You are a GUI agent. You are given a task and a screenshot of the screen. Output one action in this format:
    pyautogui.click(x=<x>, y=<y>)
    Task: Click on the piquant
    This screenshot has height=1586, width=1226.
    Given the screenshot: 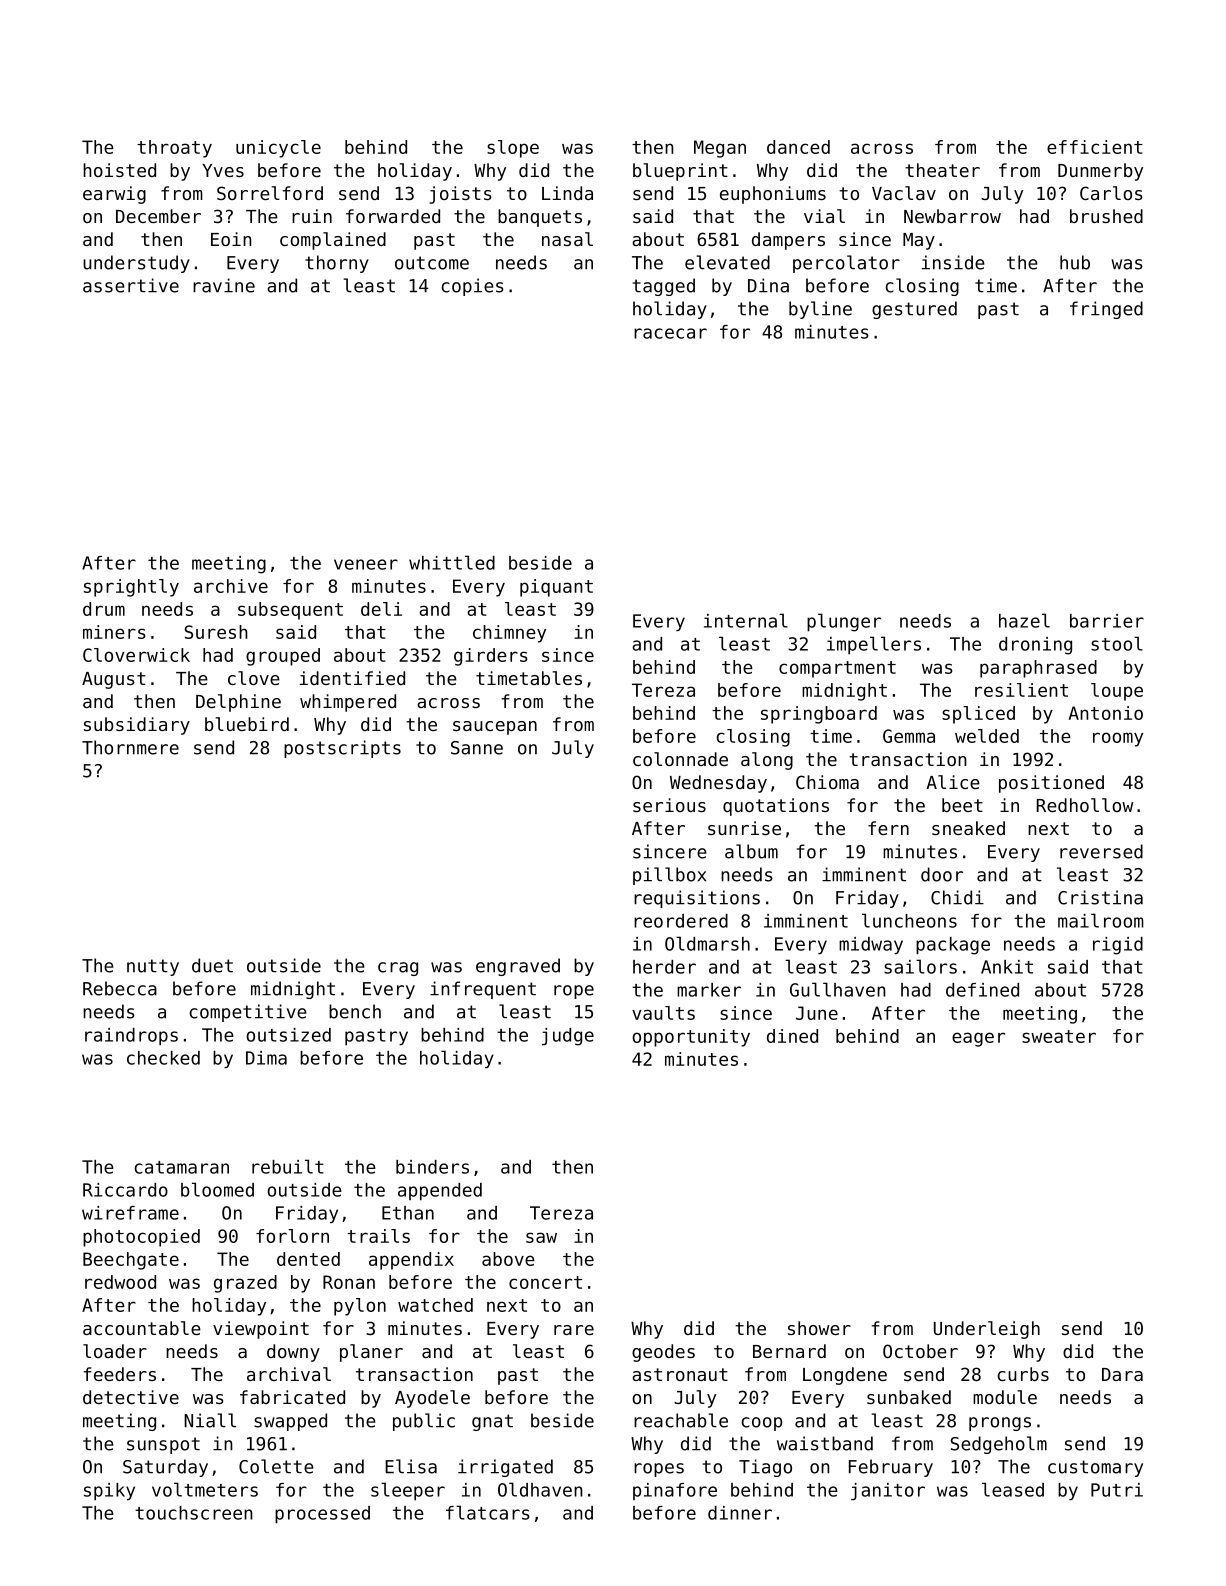 What is the action you would take?
    pyautogui.click(x=556, y=588)
